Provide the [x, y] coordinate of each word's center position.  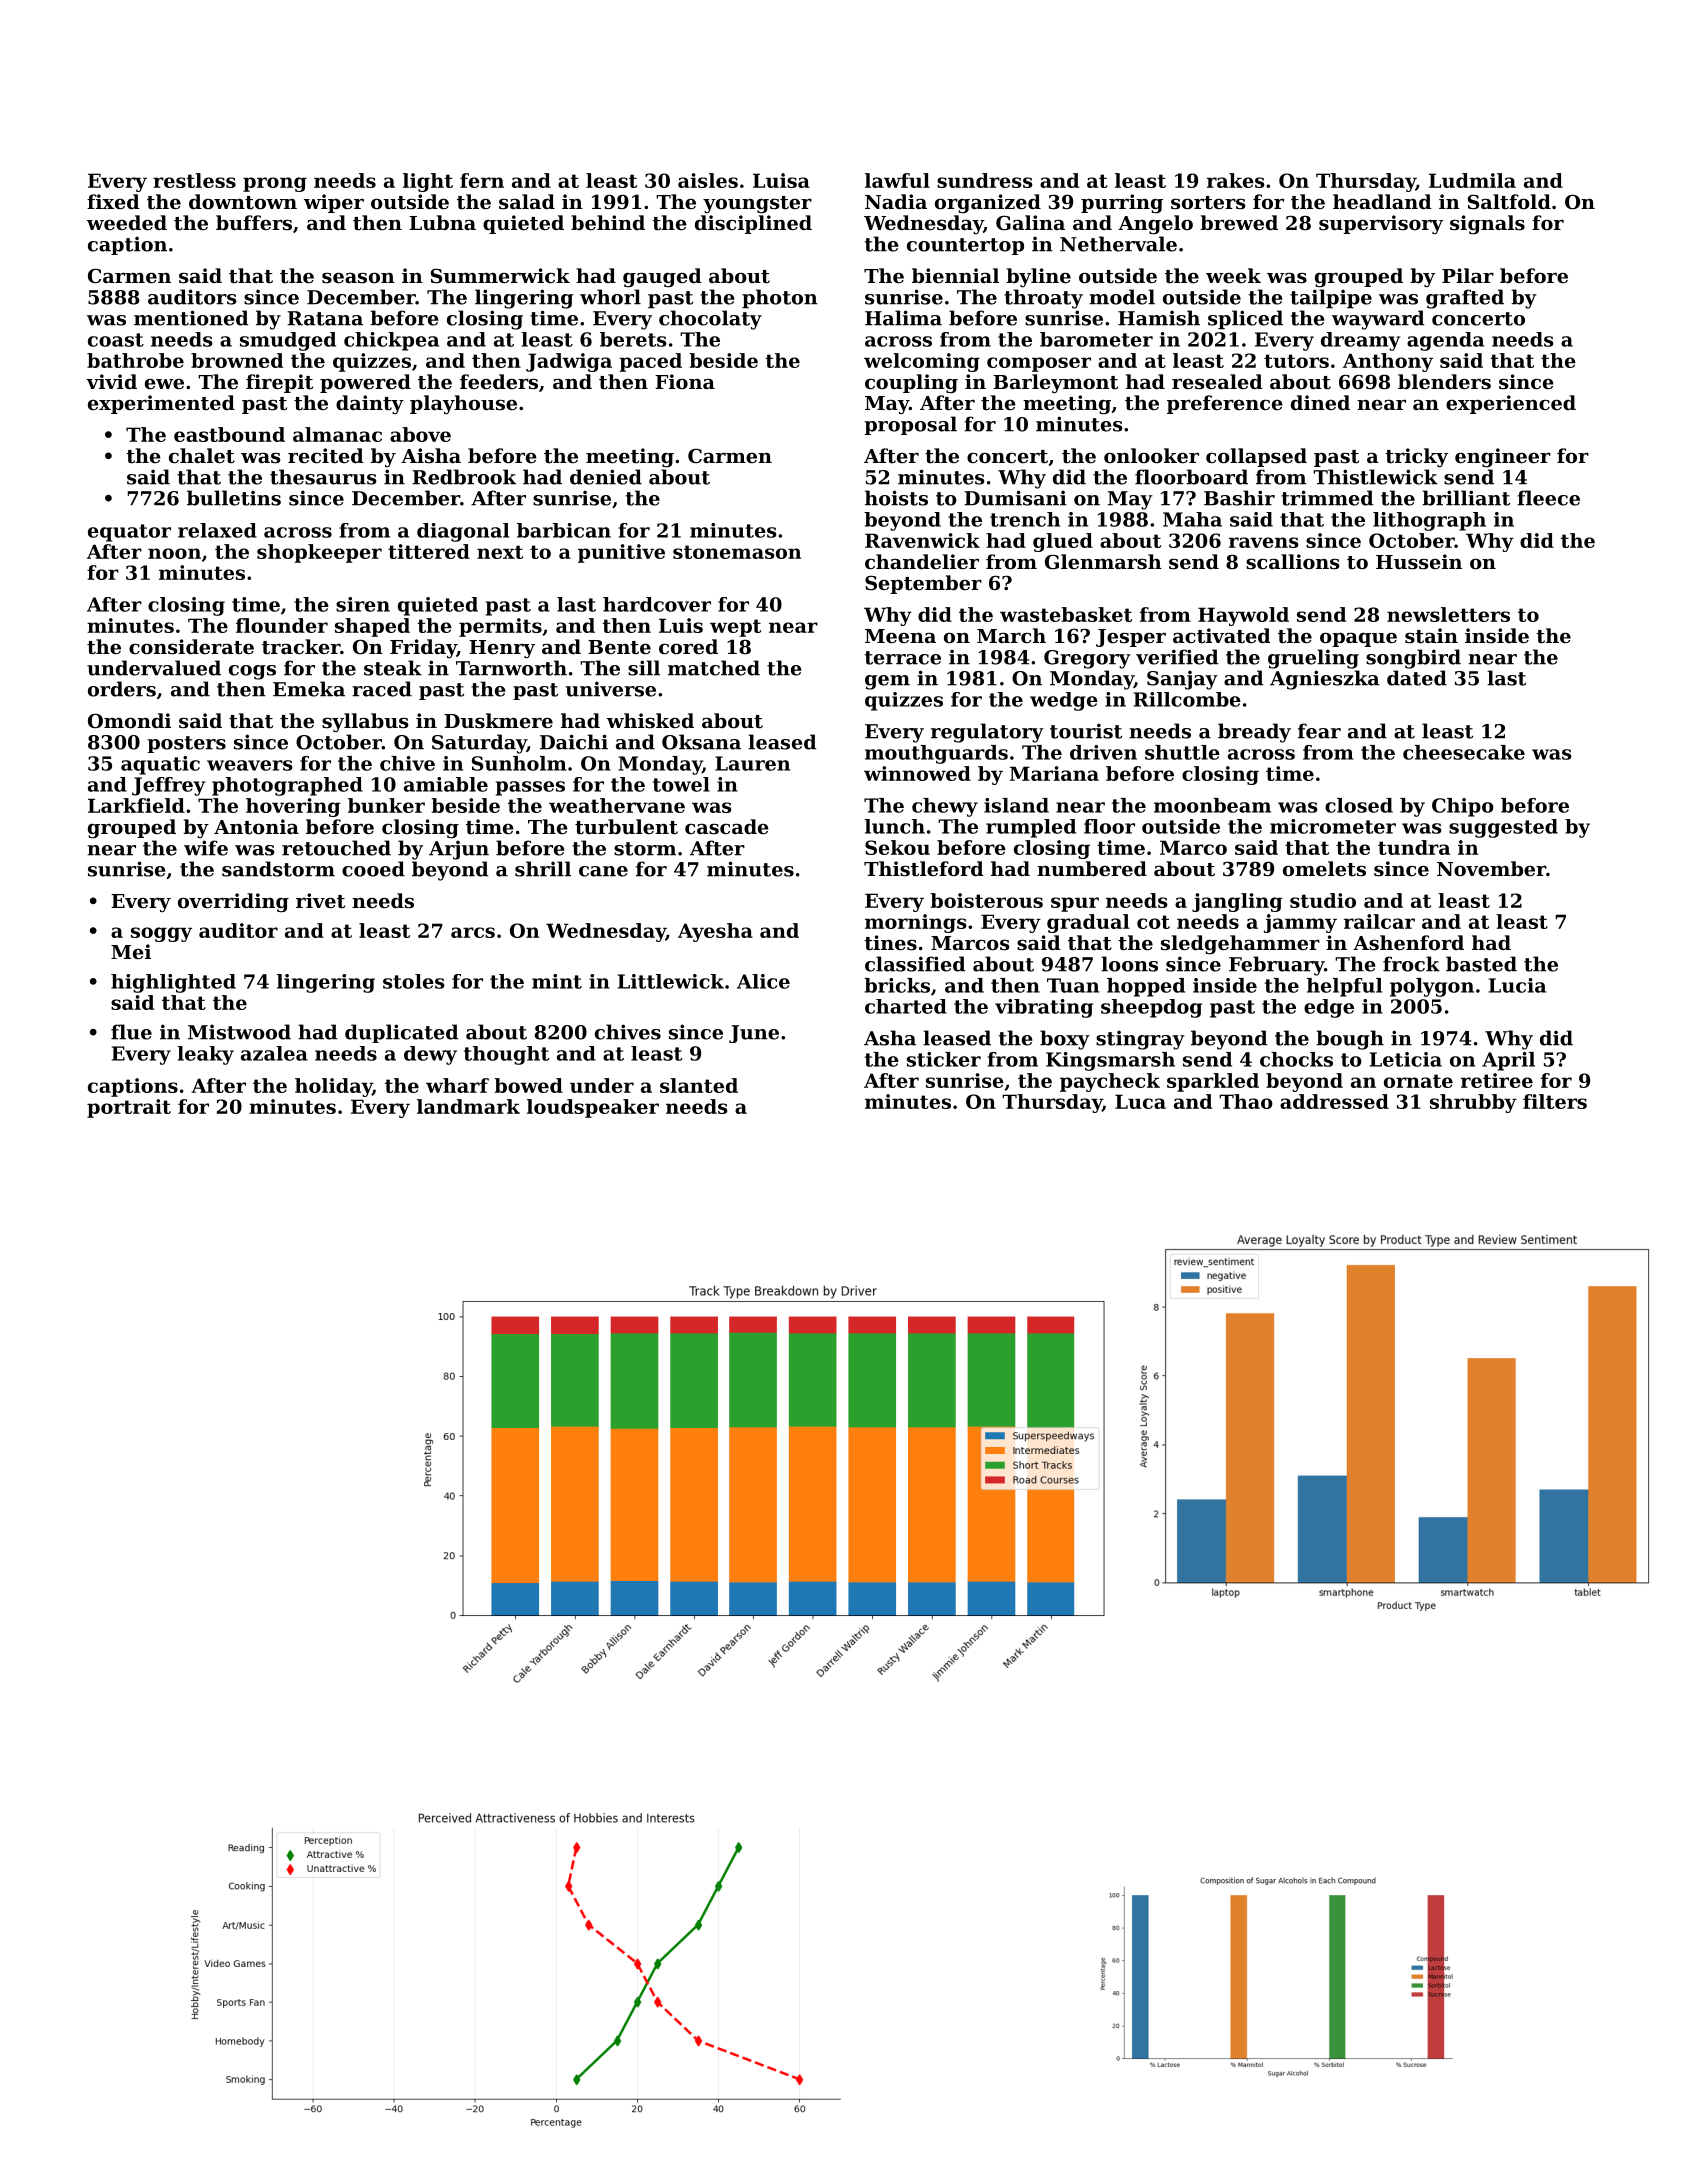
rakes [1236, 180]
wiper [334, 203]
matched [714, 668]
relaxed [217, 530]
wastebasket [1066, 614]
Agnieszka [1325, 680]
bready [1254, 733]
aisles [708, 180]
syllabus [365, 723]
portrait [129, 1108]
